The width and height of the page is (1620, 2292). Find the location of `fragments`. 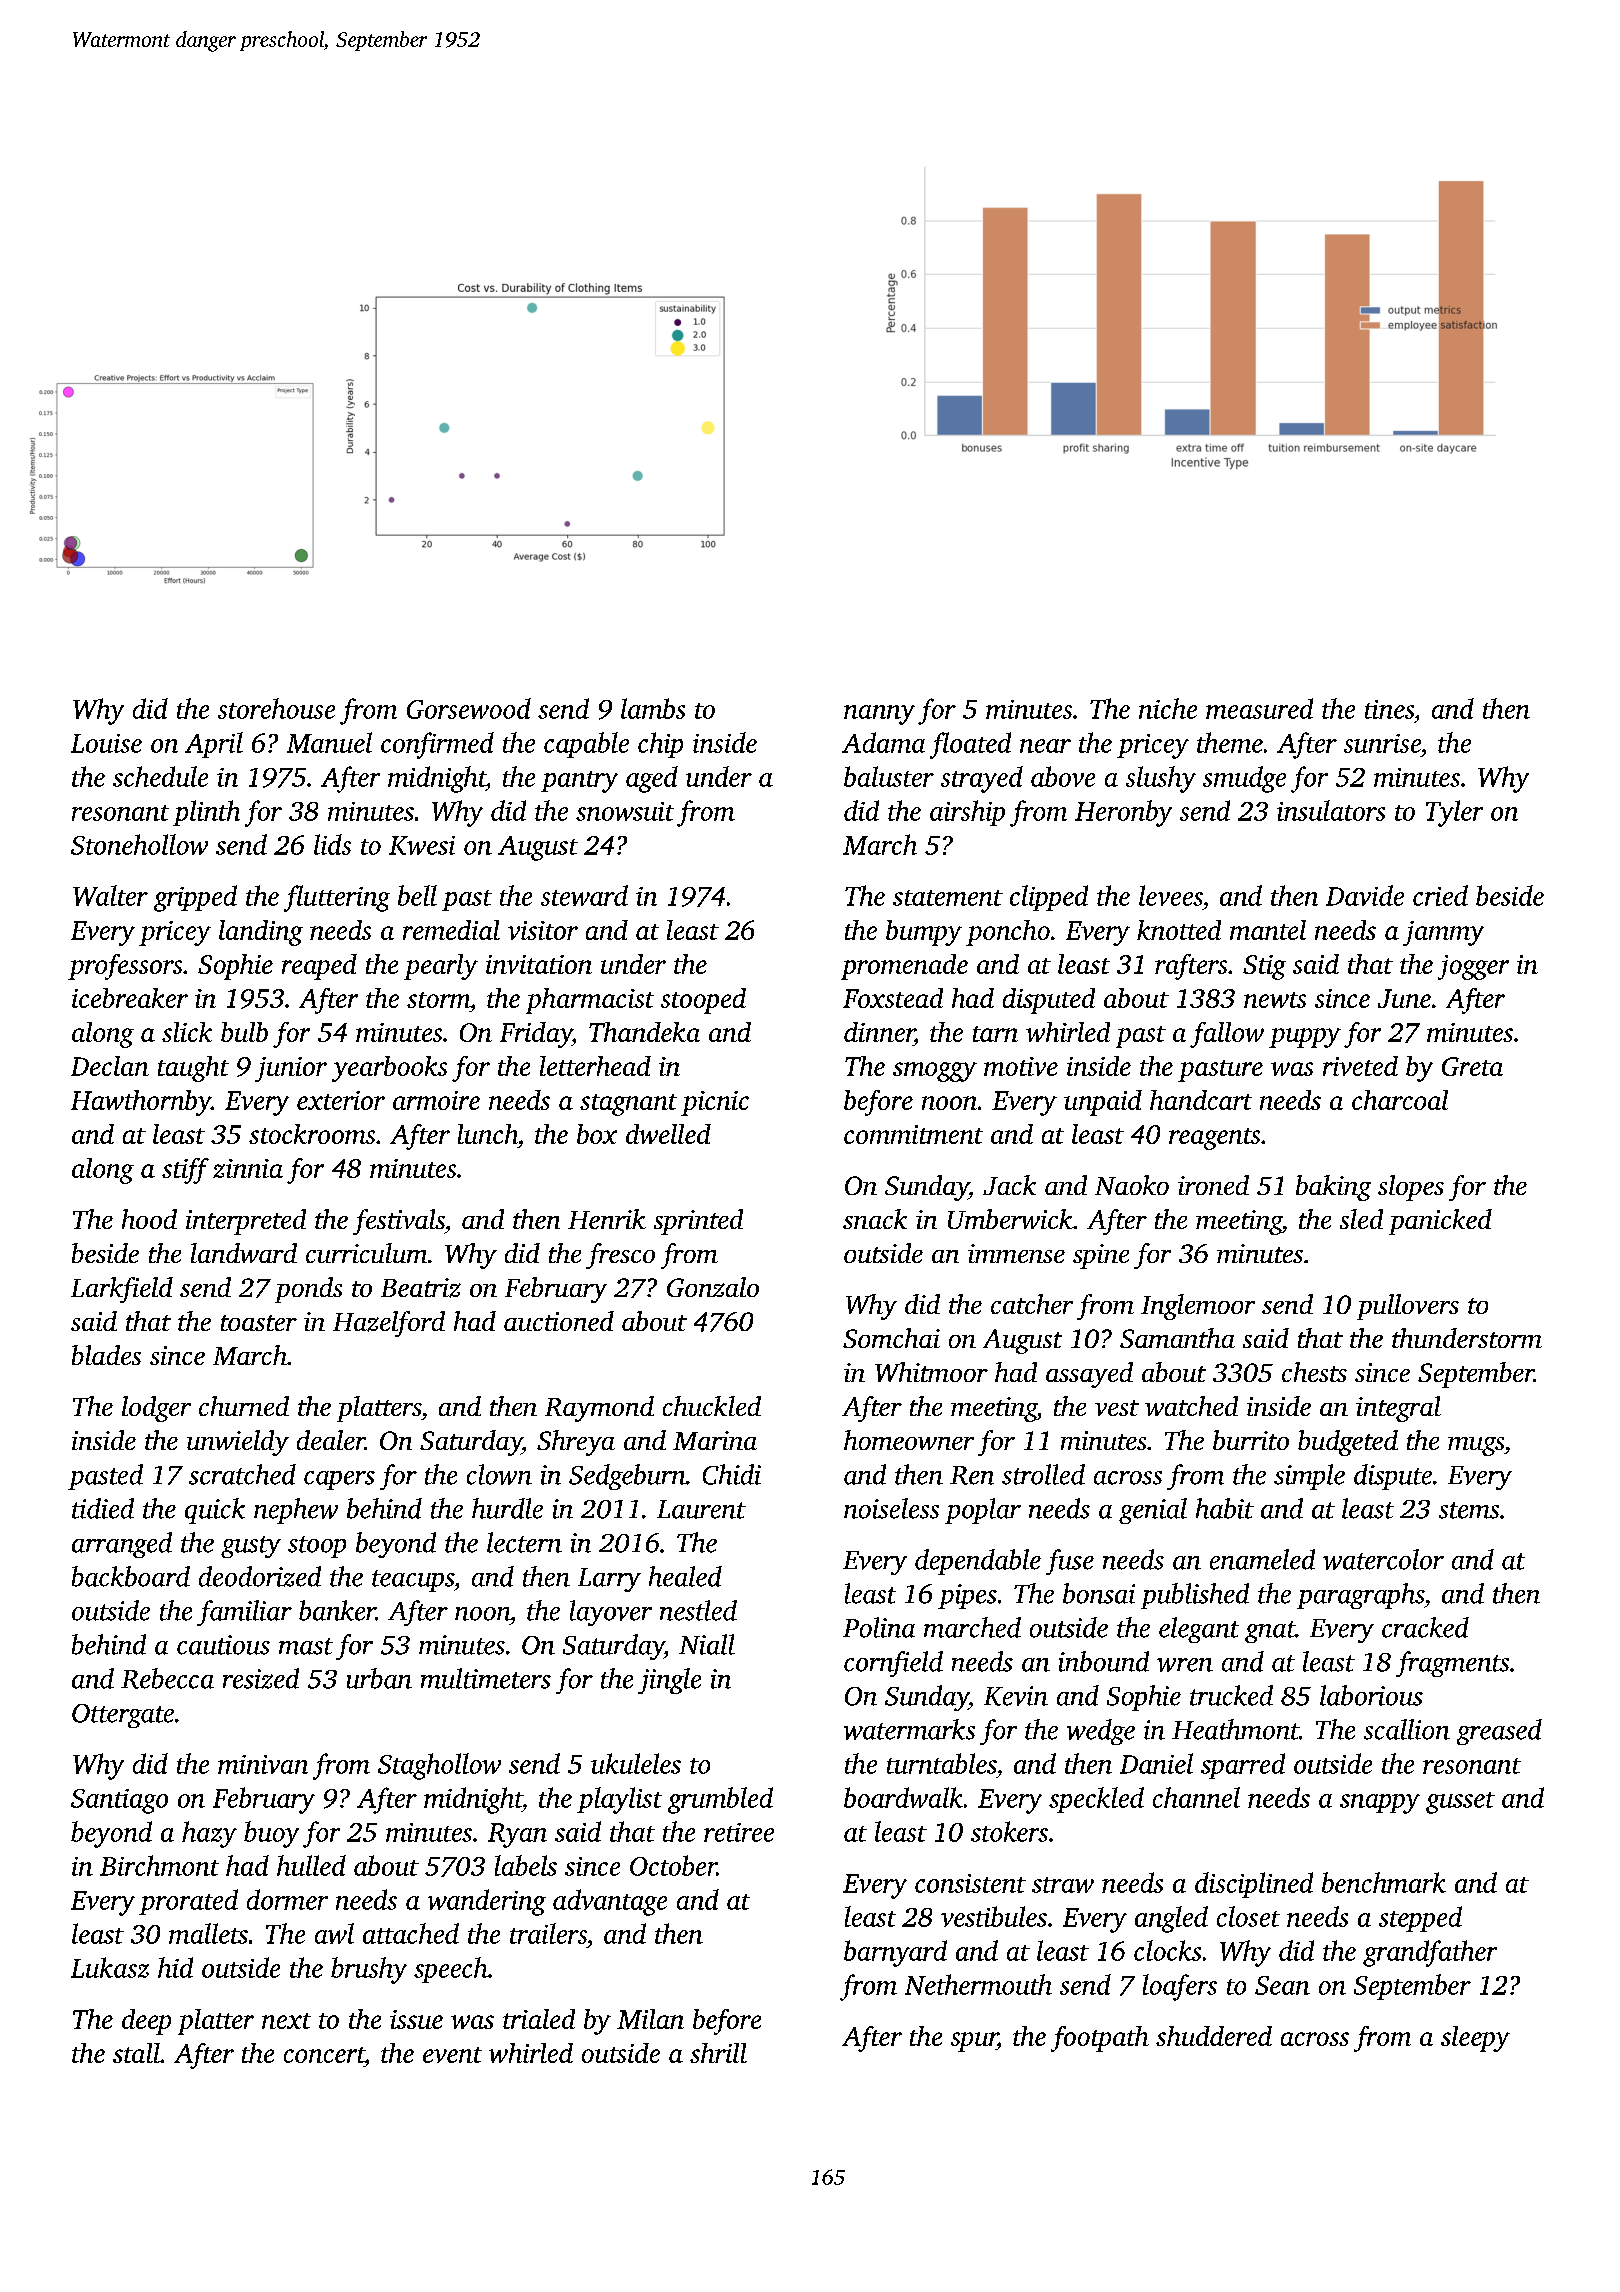

fragments is located at coordinates (1452, 1664).
